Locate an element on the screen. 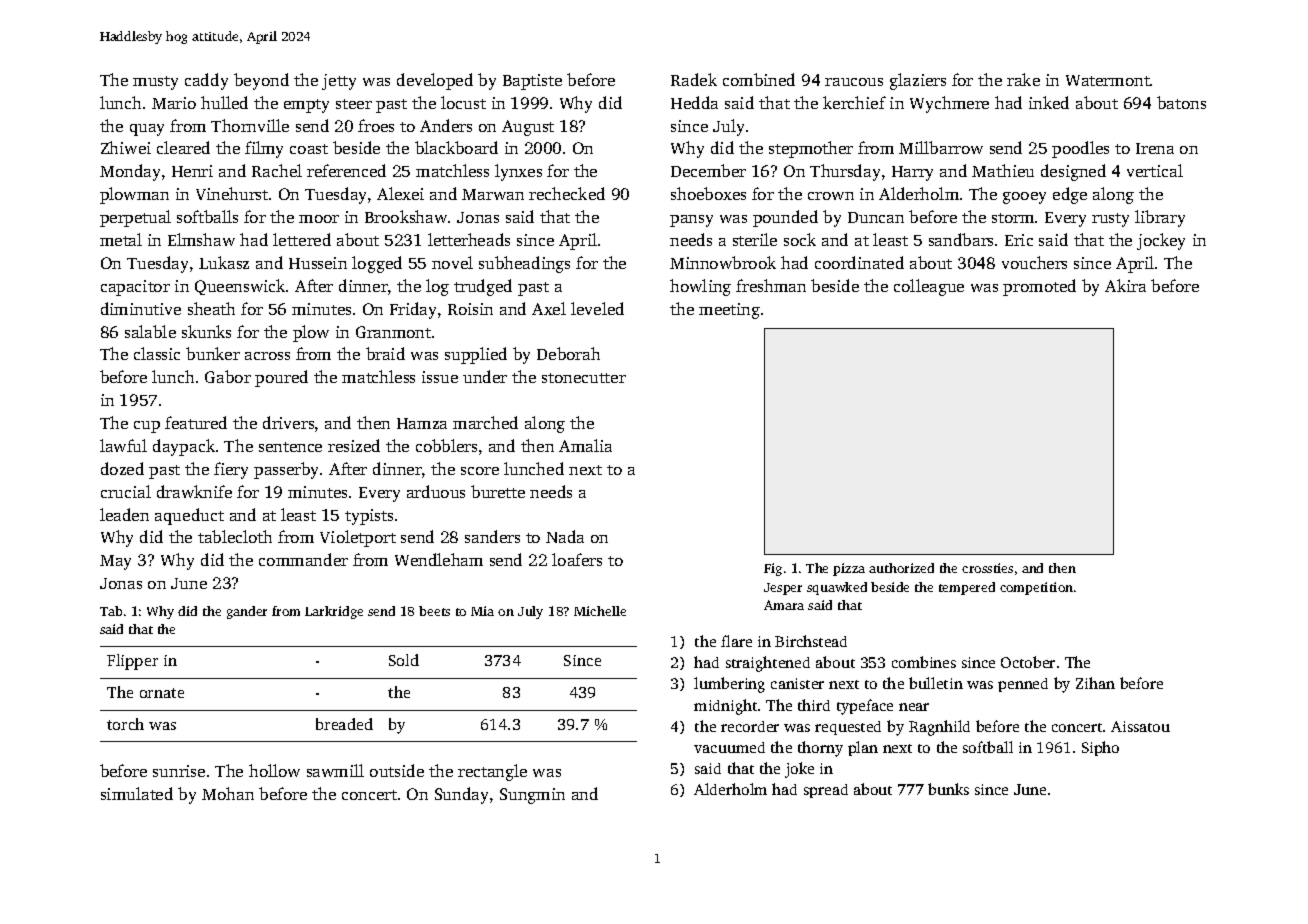  Radek is located at coordinates (694, 79).
